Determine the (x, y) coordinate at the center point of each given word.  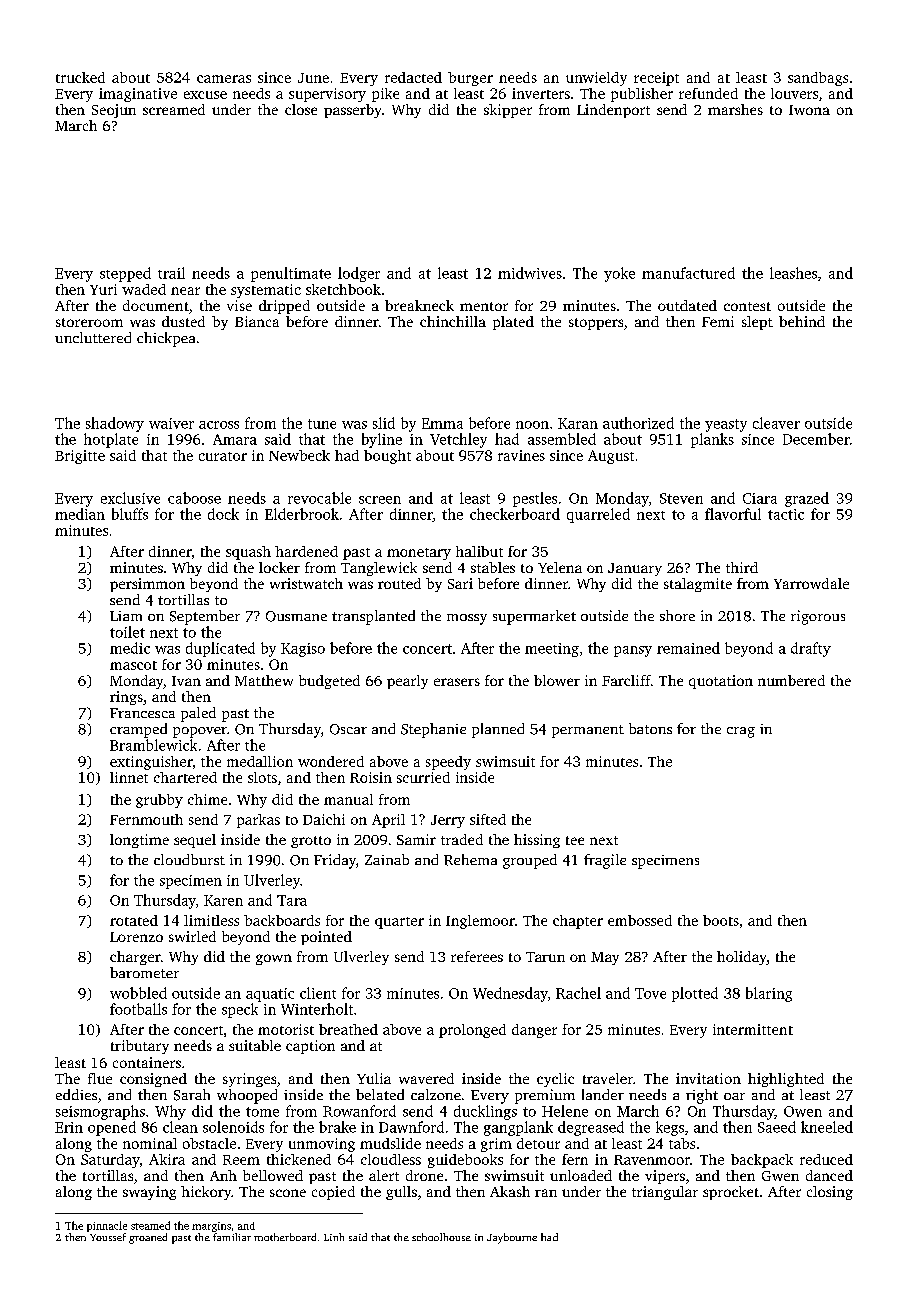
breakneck (419, 305)
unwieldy (596, 79)
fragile (605, 861)
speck (240, 1010)
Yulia (374, 1078)
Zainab (387, 859)
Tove (650, 993)
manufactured (688, 273)
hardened (306, 551)
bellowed (273, 1175)
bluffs (130, 514)
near (185, 291)
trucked (80, 77)
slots (262, 777)
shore (677, 615)
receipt (656, 79)
